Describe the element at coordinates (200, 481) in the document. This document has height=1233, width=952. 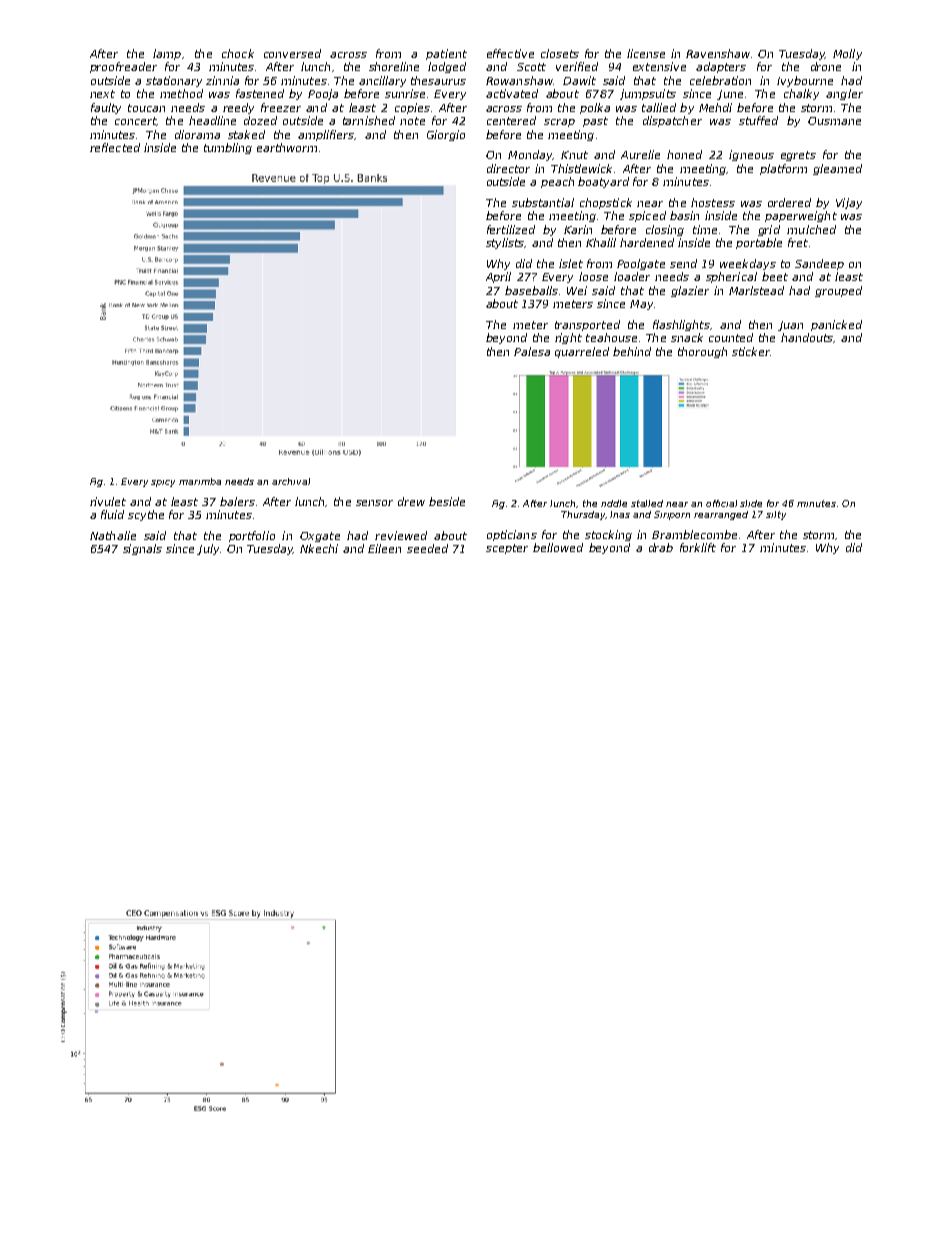
I see `marimba` at that location.
